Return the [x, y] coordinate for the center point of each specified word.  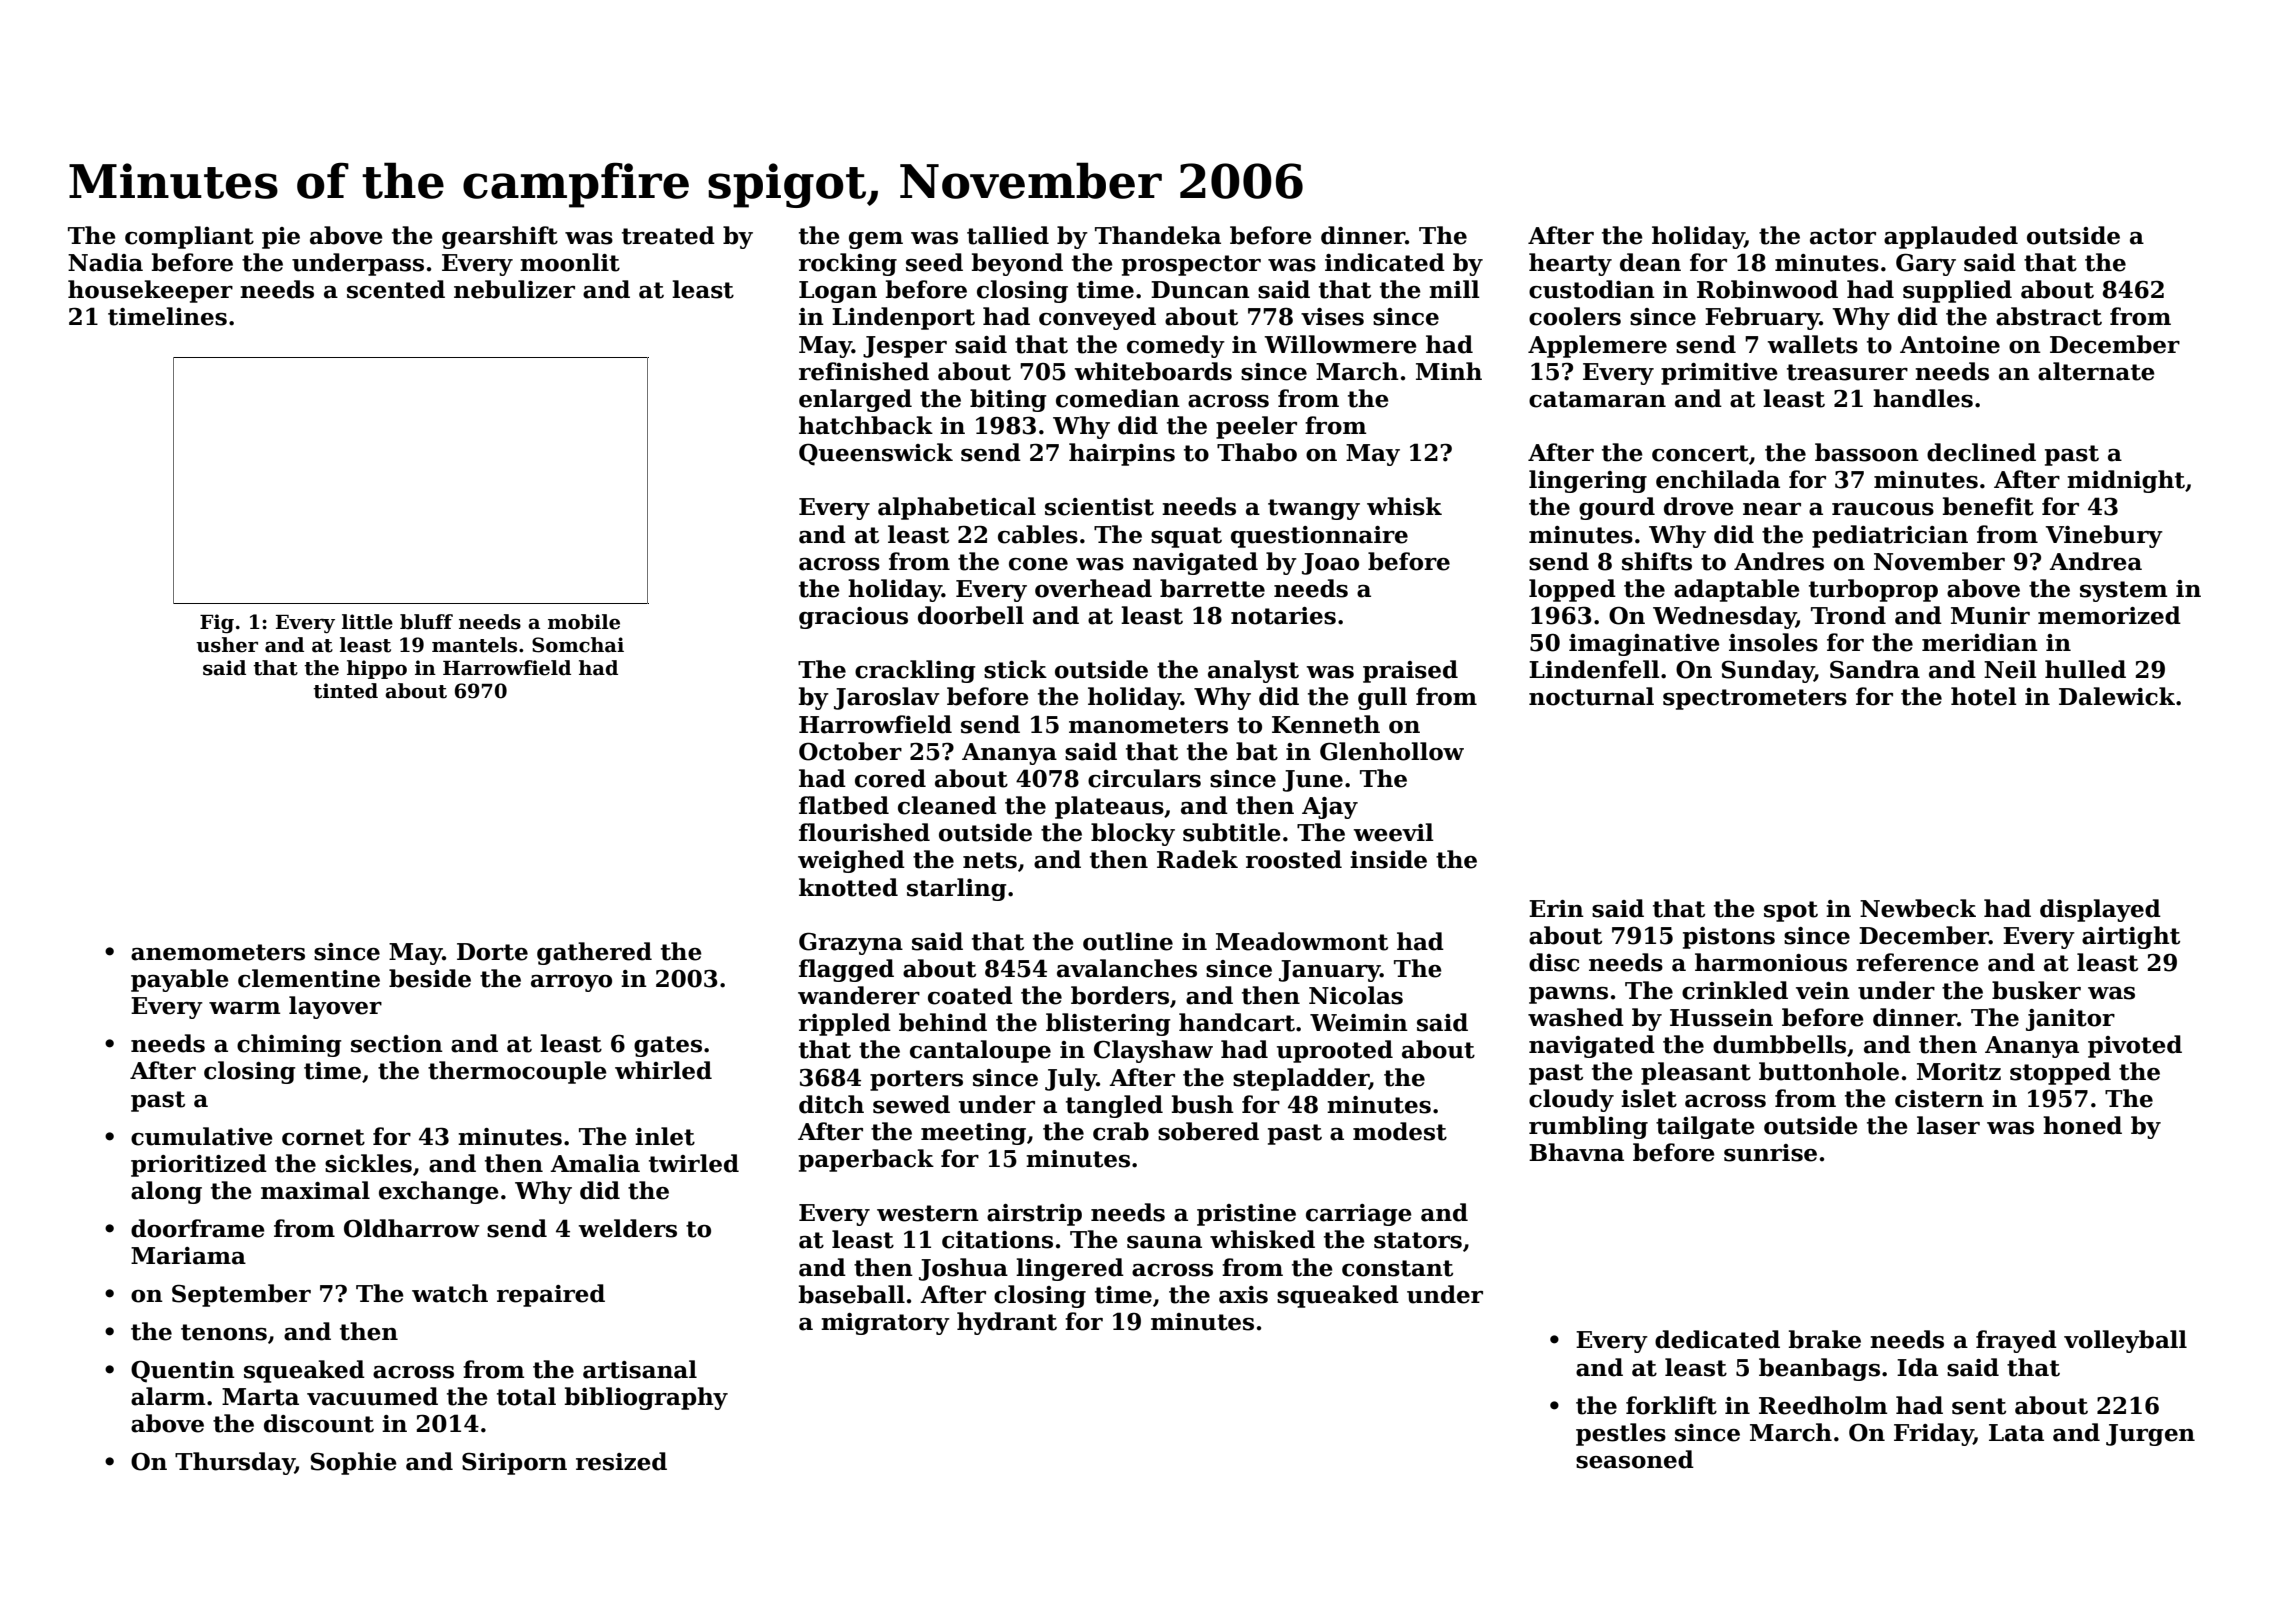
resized [621, 1461]
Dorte [492, 952]
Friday [1934, 1434]
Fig [217, 623]
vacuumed [372, 1396]
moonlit [570, 262]
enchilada [1718, 479]
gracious [853, 618]
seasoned [1635, 1459]
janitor [2070, 1020]
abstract [2049, 316]
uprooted [1335, 1051]
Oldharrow [412, 1228]
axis [1243, 1295]
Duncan [1200, 290]
